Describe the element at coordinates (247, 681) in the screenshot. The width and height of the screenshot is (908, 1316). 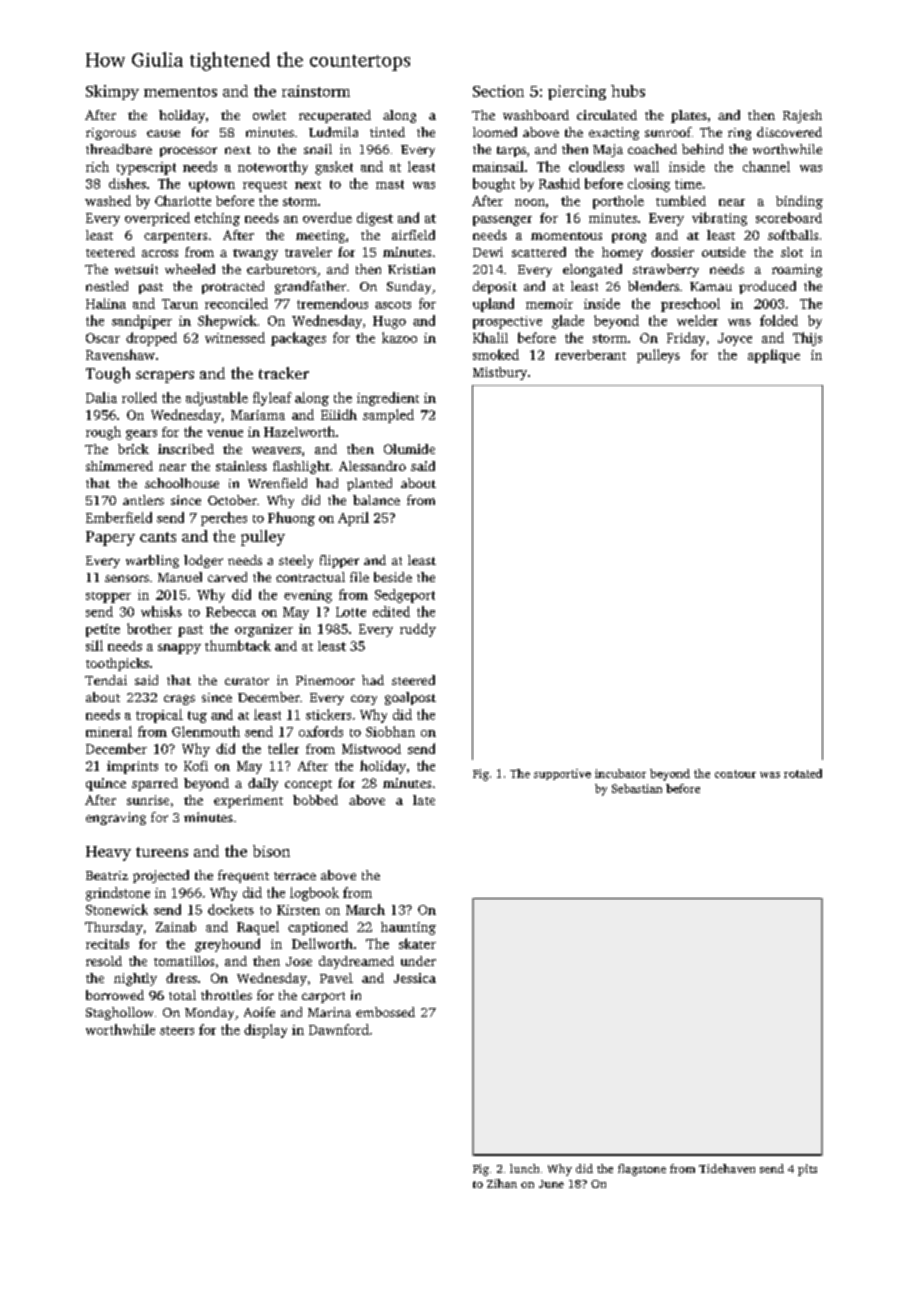
I see `curator` at that location.
